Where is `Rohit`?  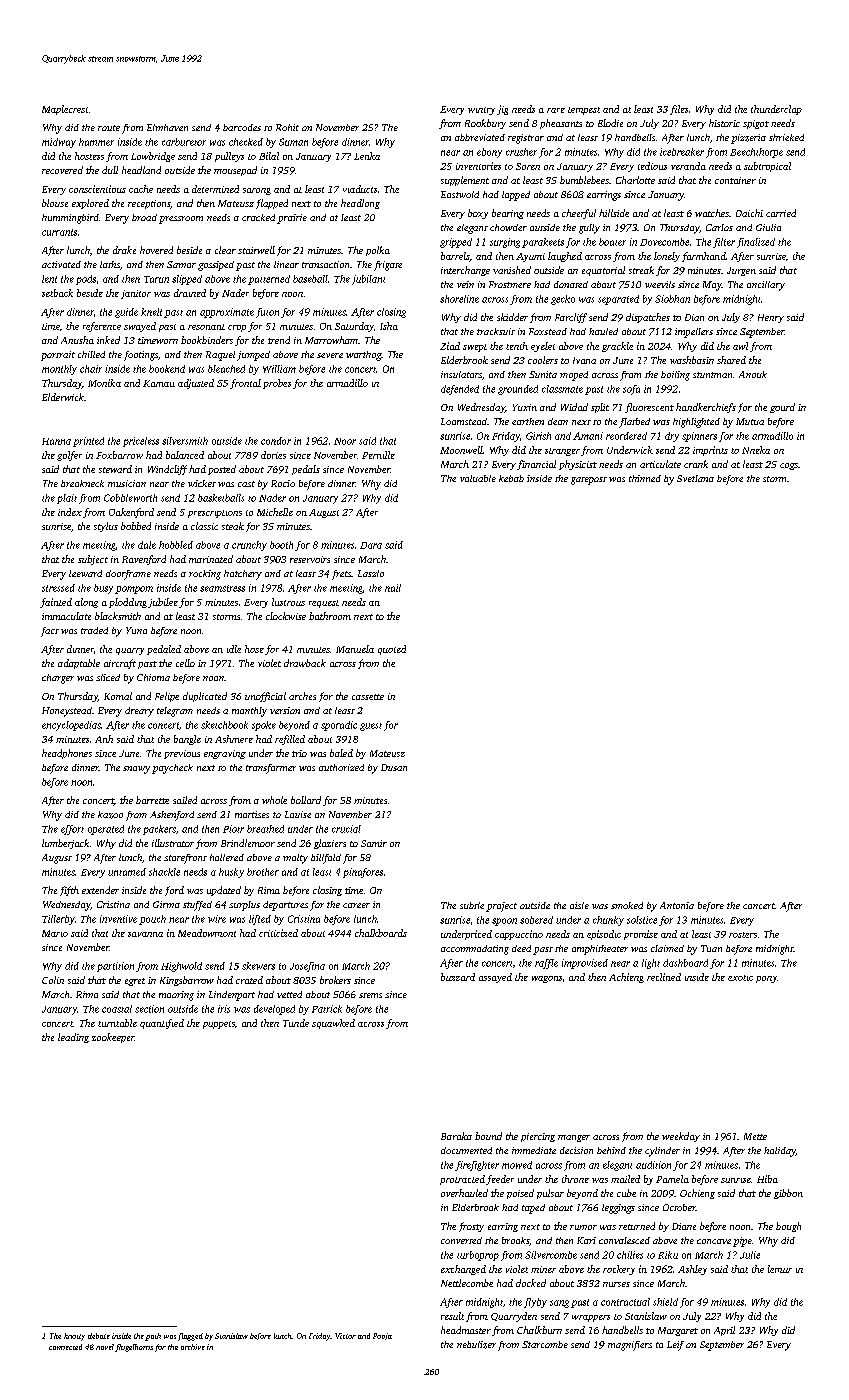 Rohit is located at coordinates (287, 127).
